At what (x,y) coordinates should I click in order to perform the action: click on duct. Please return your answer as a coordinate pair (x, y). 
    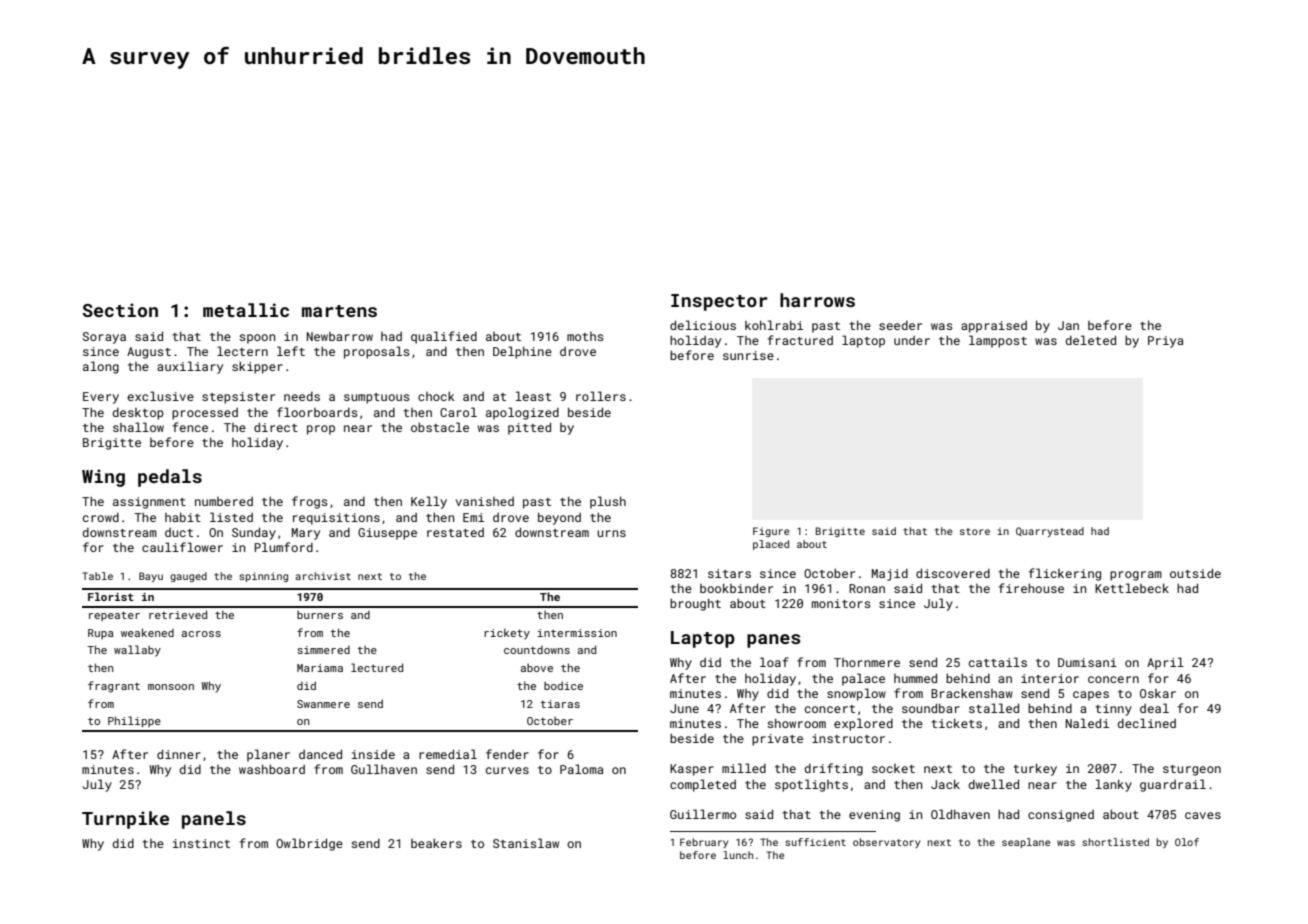
    Looking at the image, I should click on (179, 532).
